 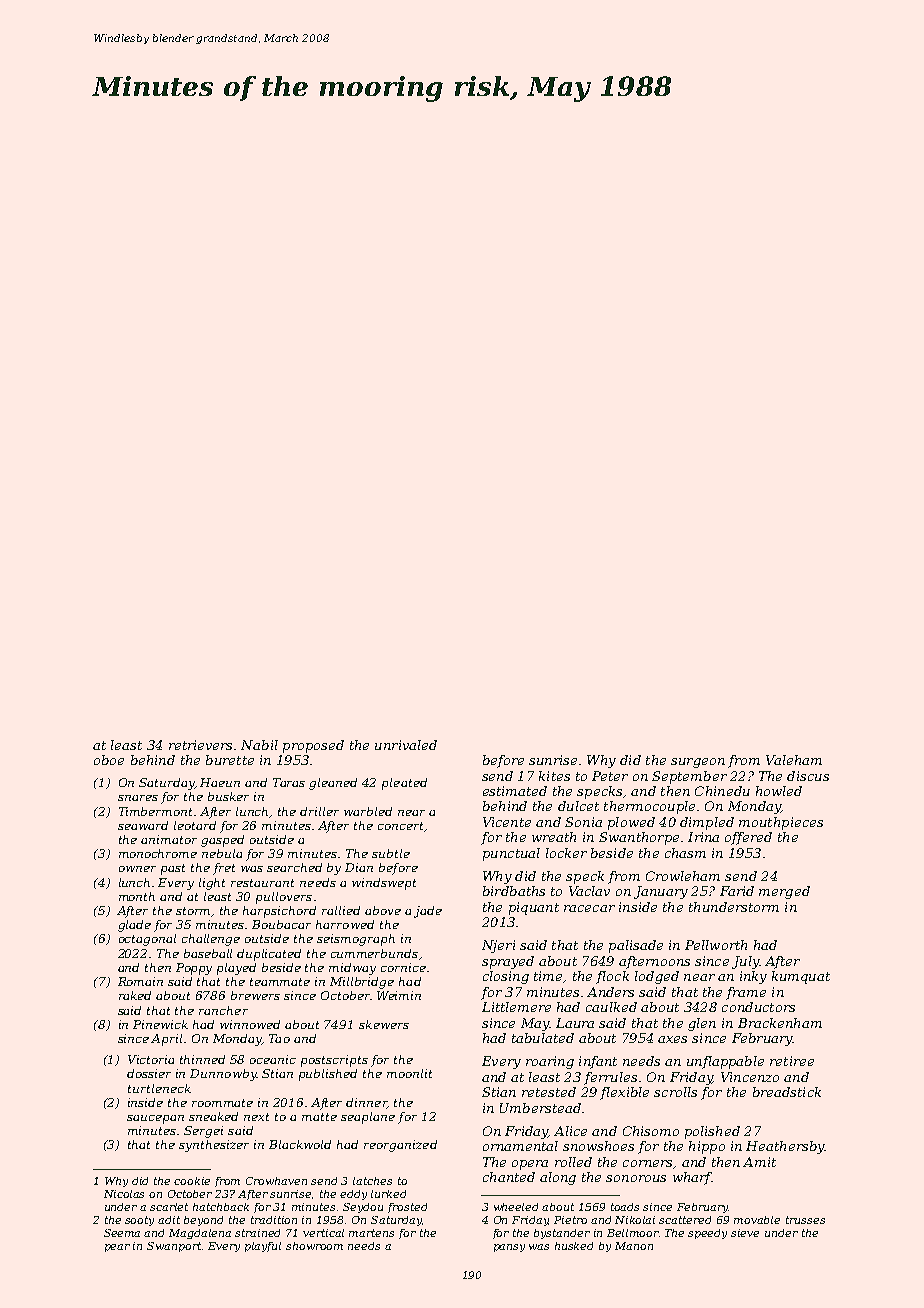 I want to click on chasm, so click(x=685, y=853).
